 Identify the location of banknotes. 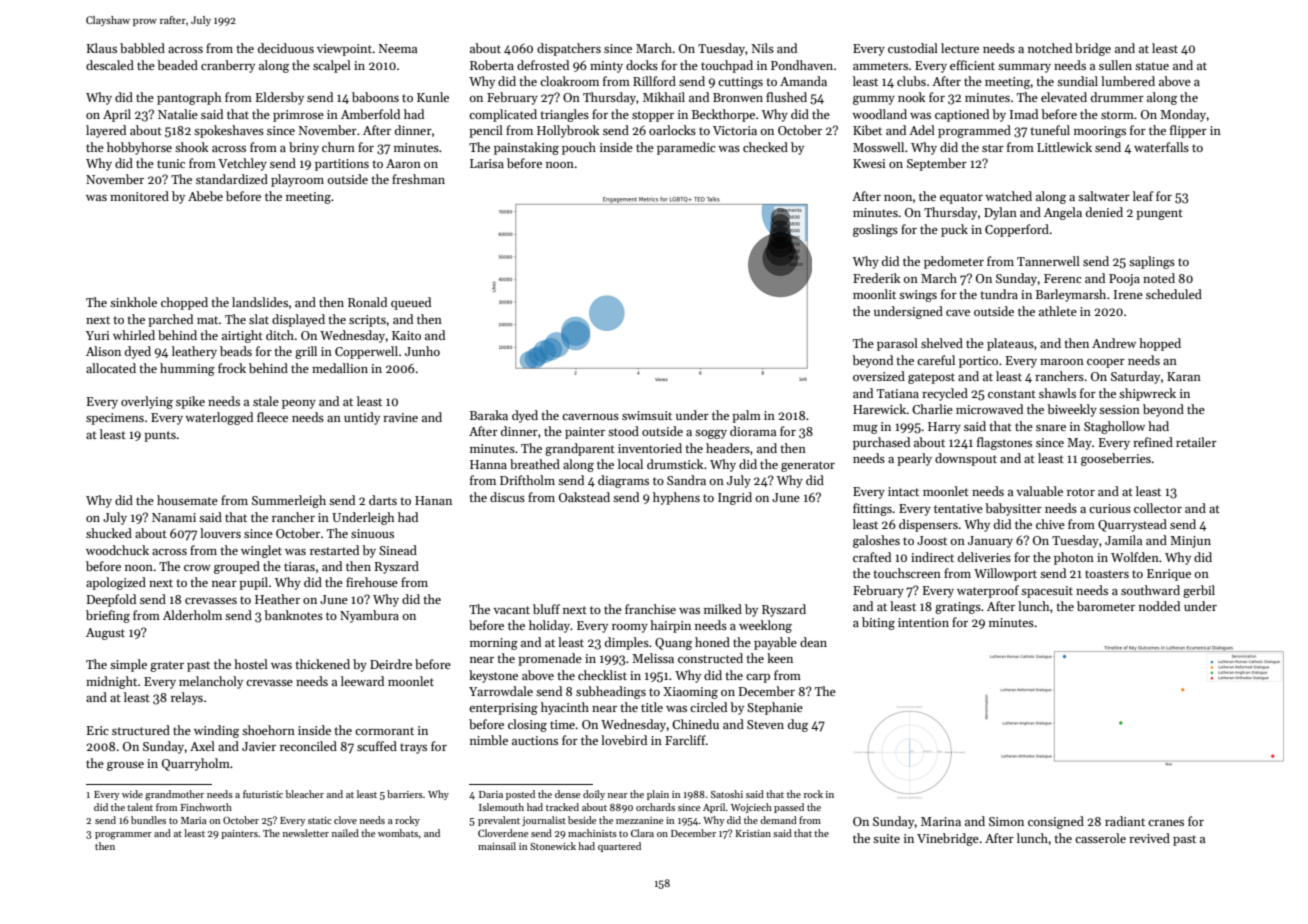
(293, 615).
